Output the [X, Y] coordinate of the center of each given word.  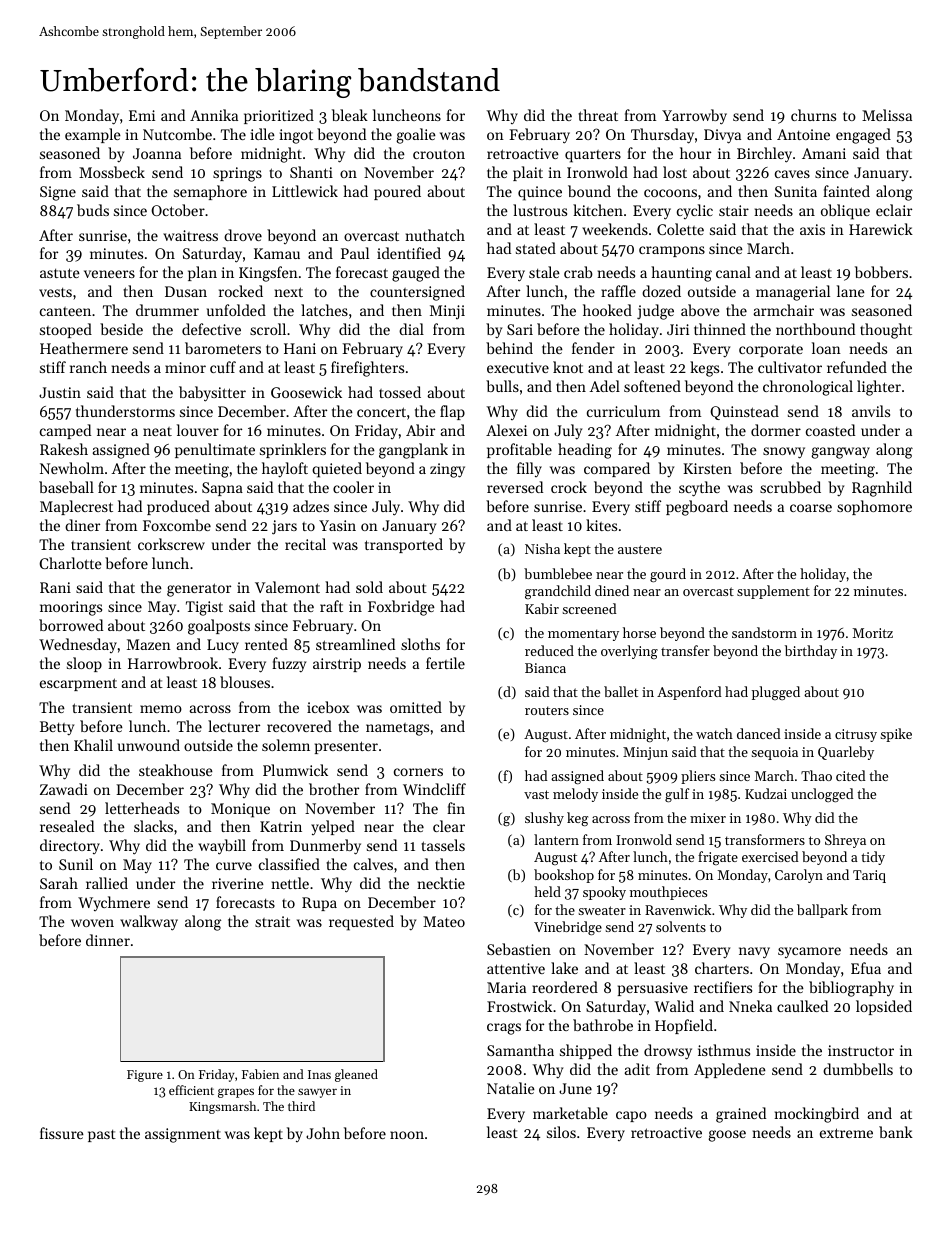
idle [263, 134]
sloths [420, 644]
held [547, 891]
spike [896, 735]
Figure [145, 1076]
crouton [439, 154]
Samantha [520, 1050]
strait [272, 921]
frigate [718, 858]
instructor [861, 1050]
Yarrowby [694, 117]
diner [82, 525]
